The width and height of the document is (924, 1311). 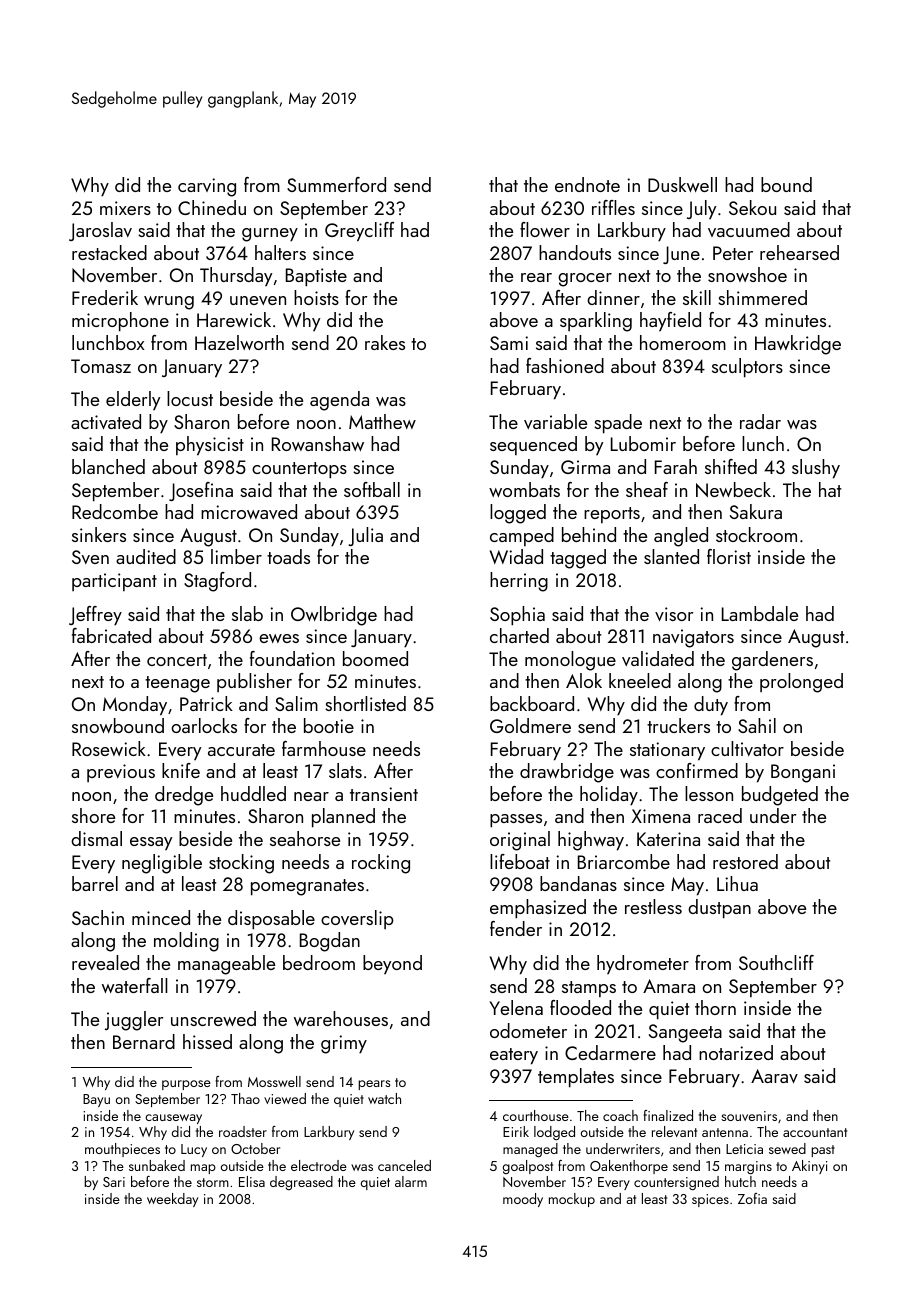 What do you see at coordinates (518, 514) in the document?
I see `logged` at bounding box center [518, 514].
